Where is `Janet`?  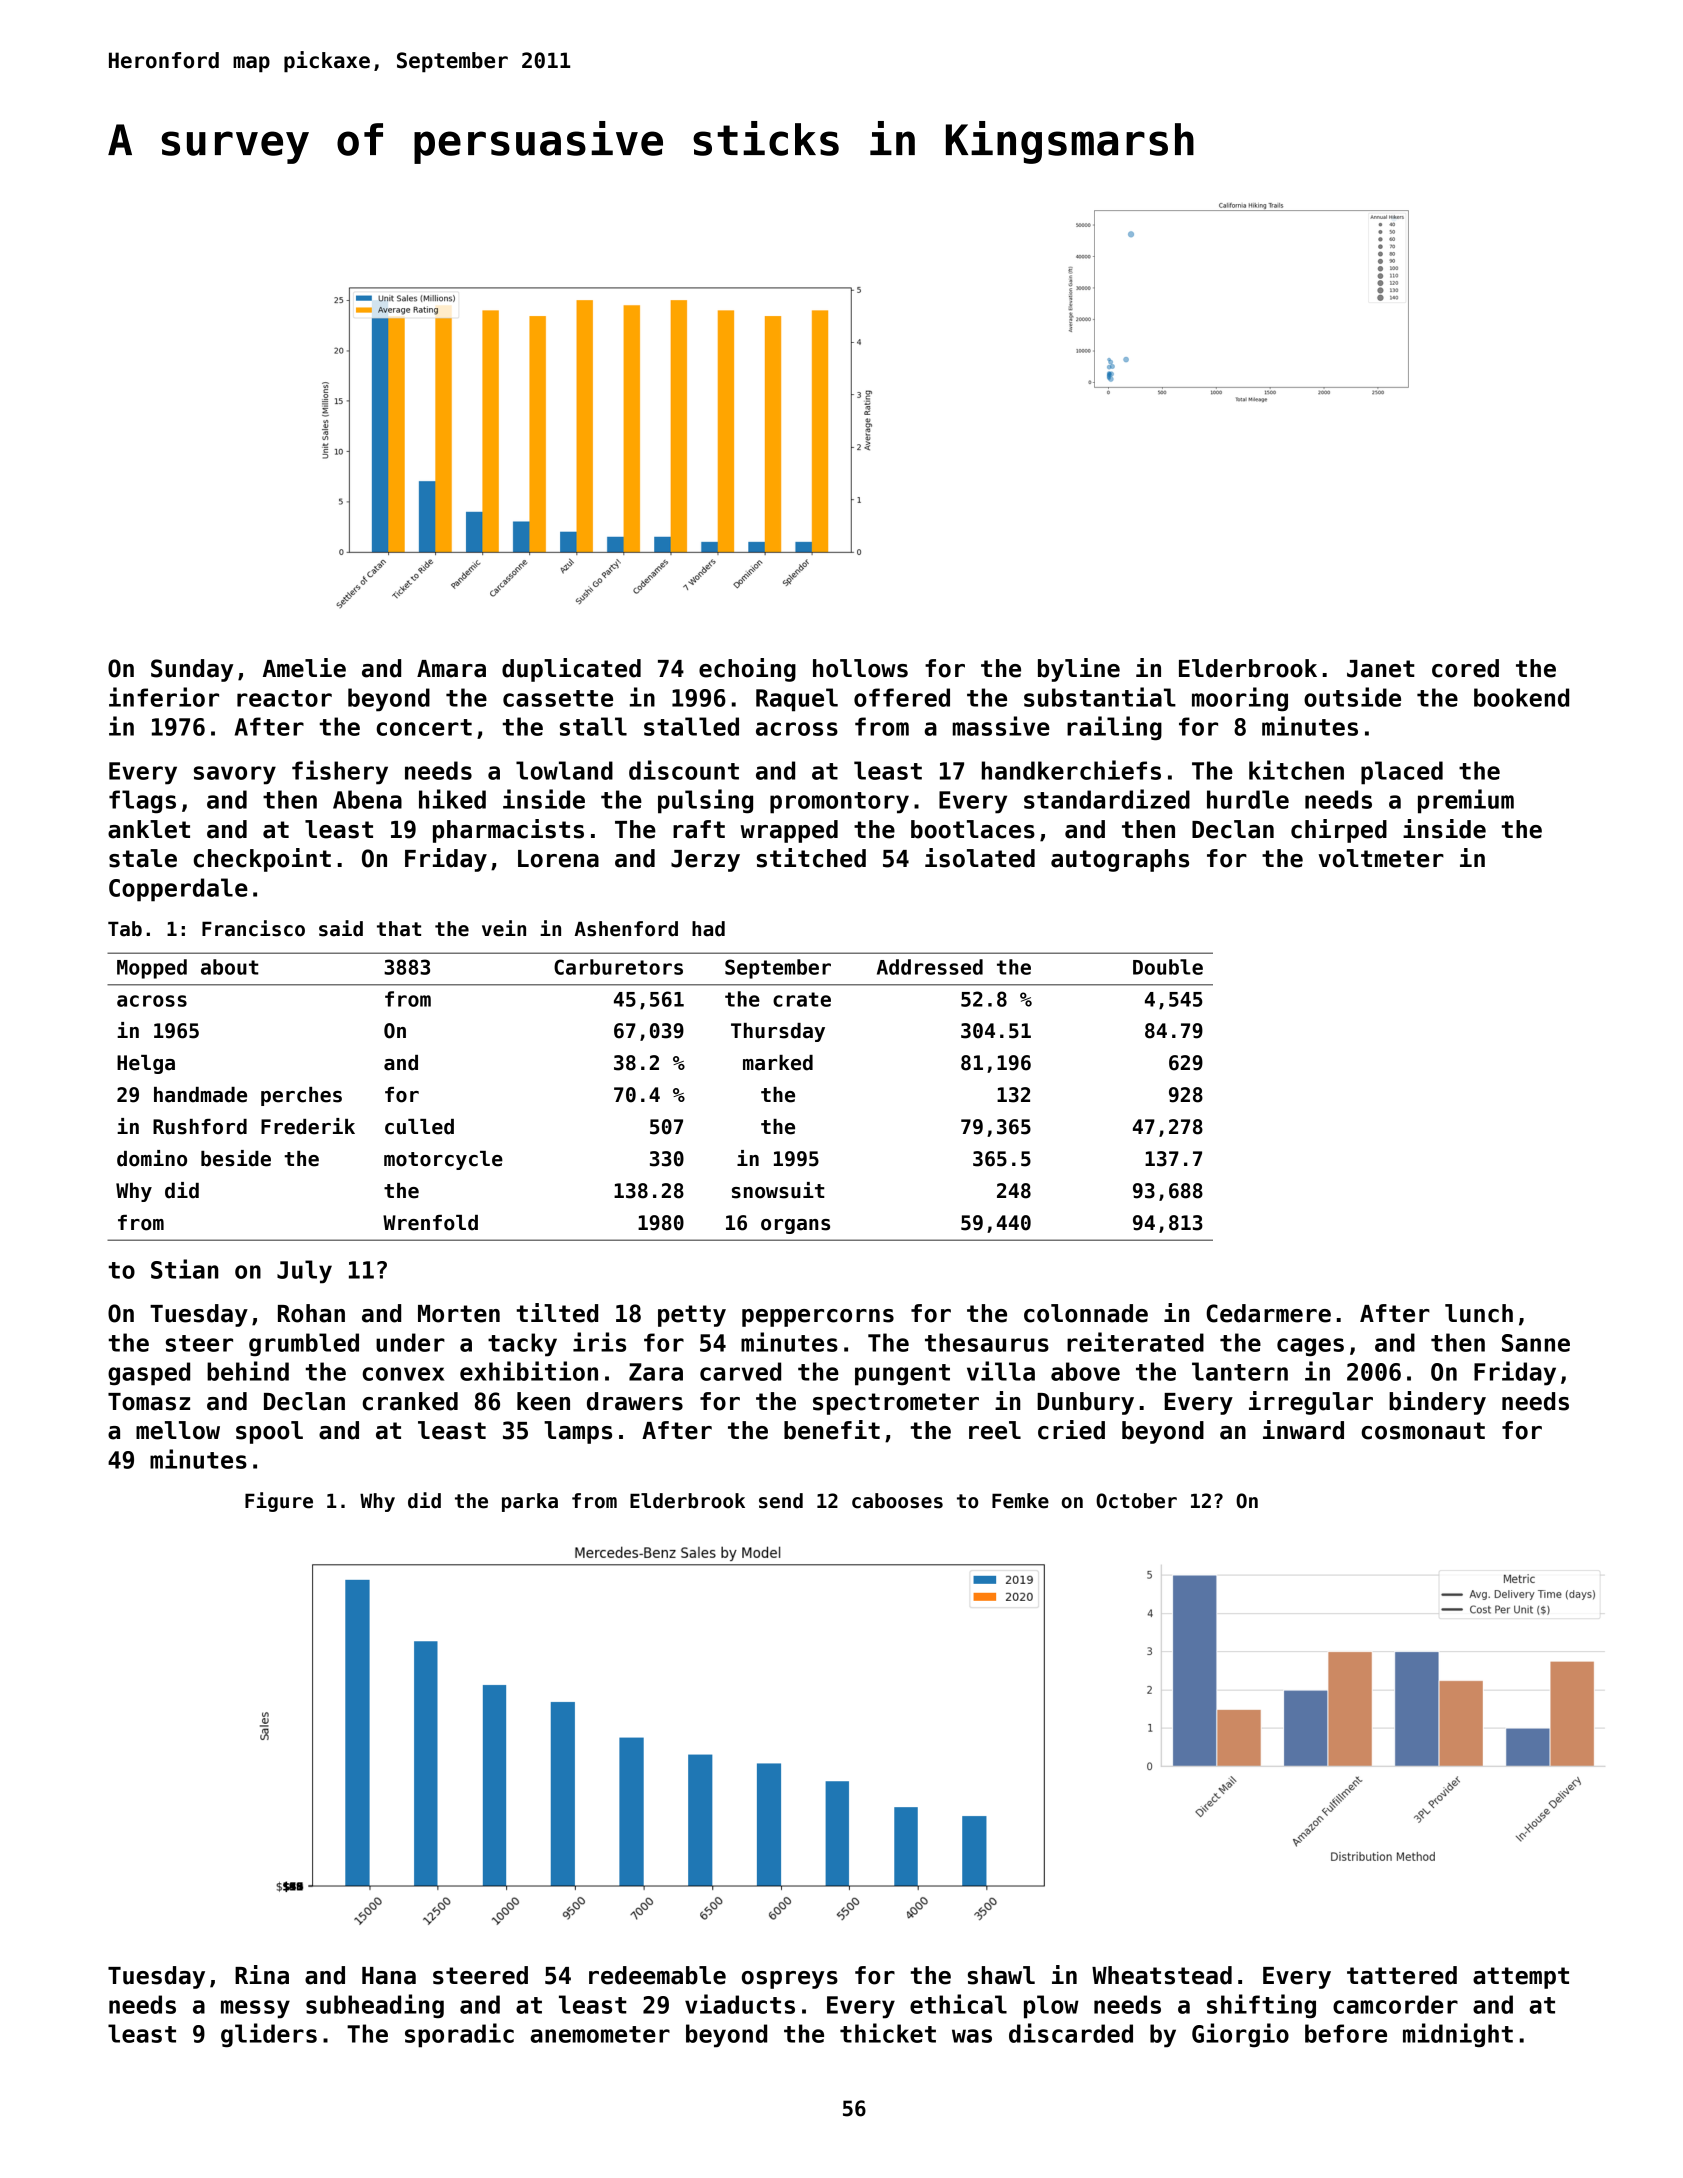 Janet is located at coordinates (1381, 669).
